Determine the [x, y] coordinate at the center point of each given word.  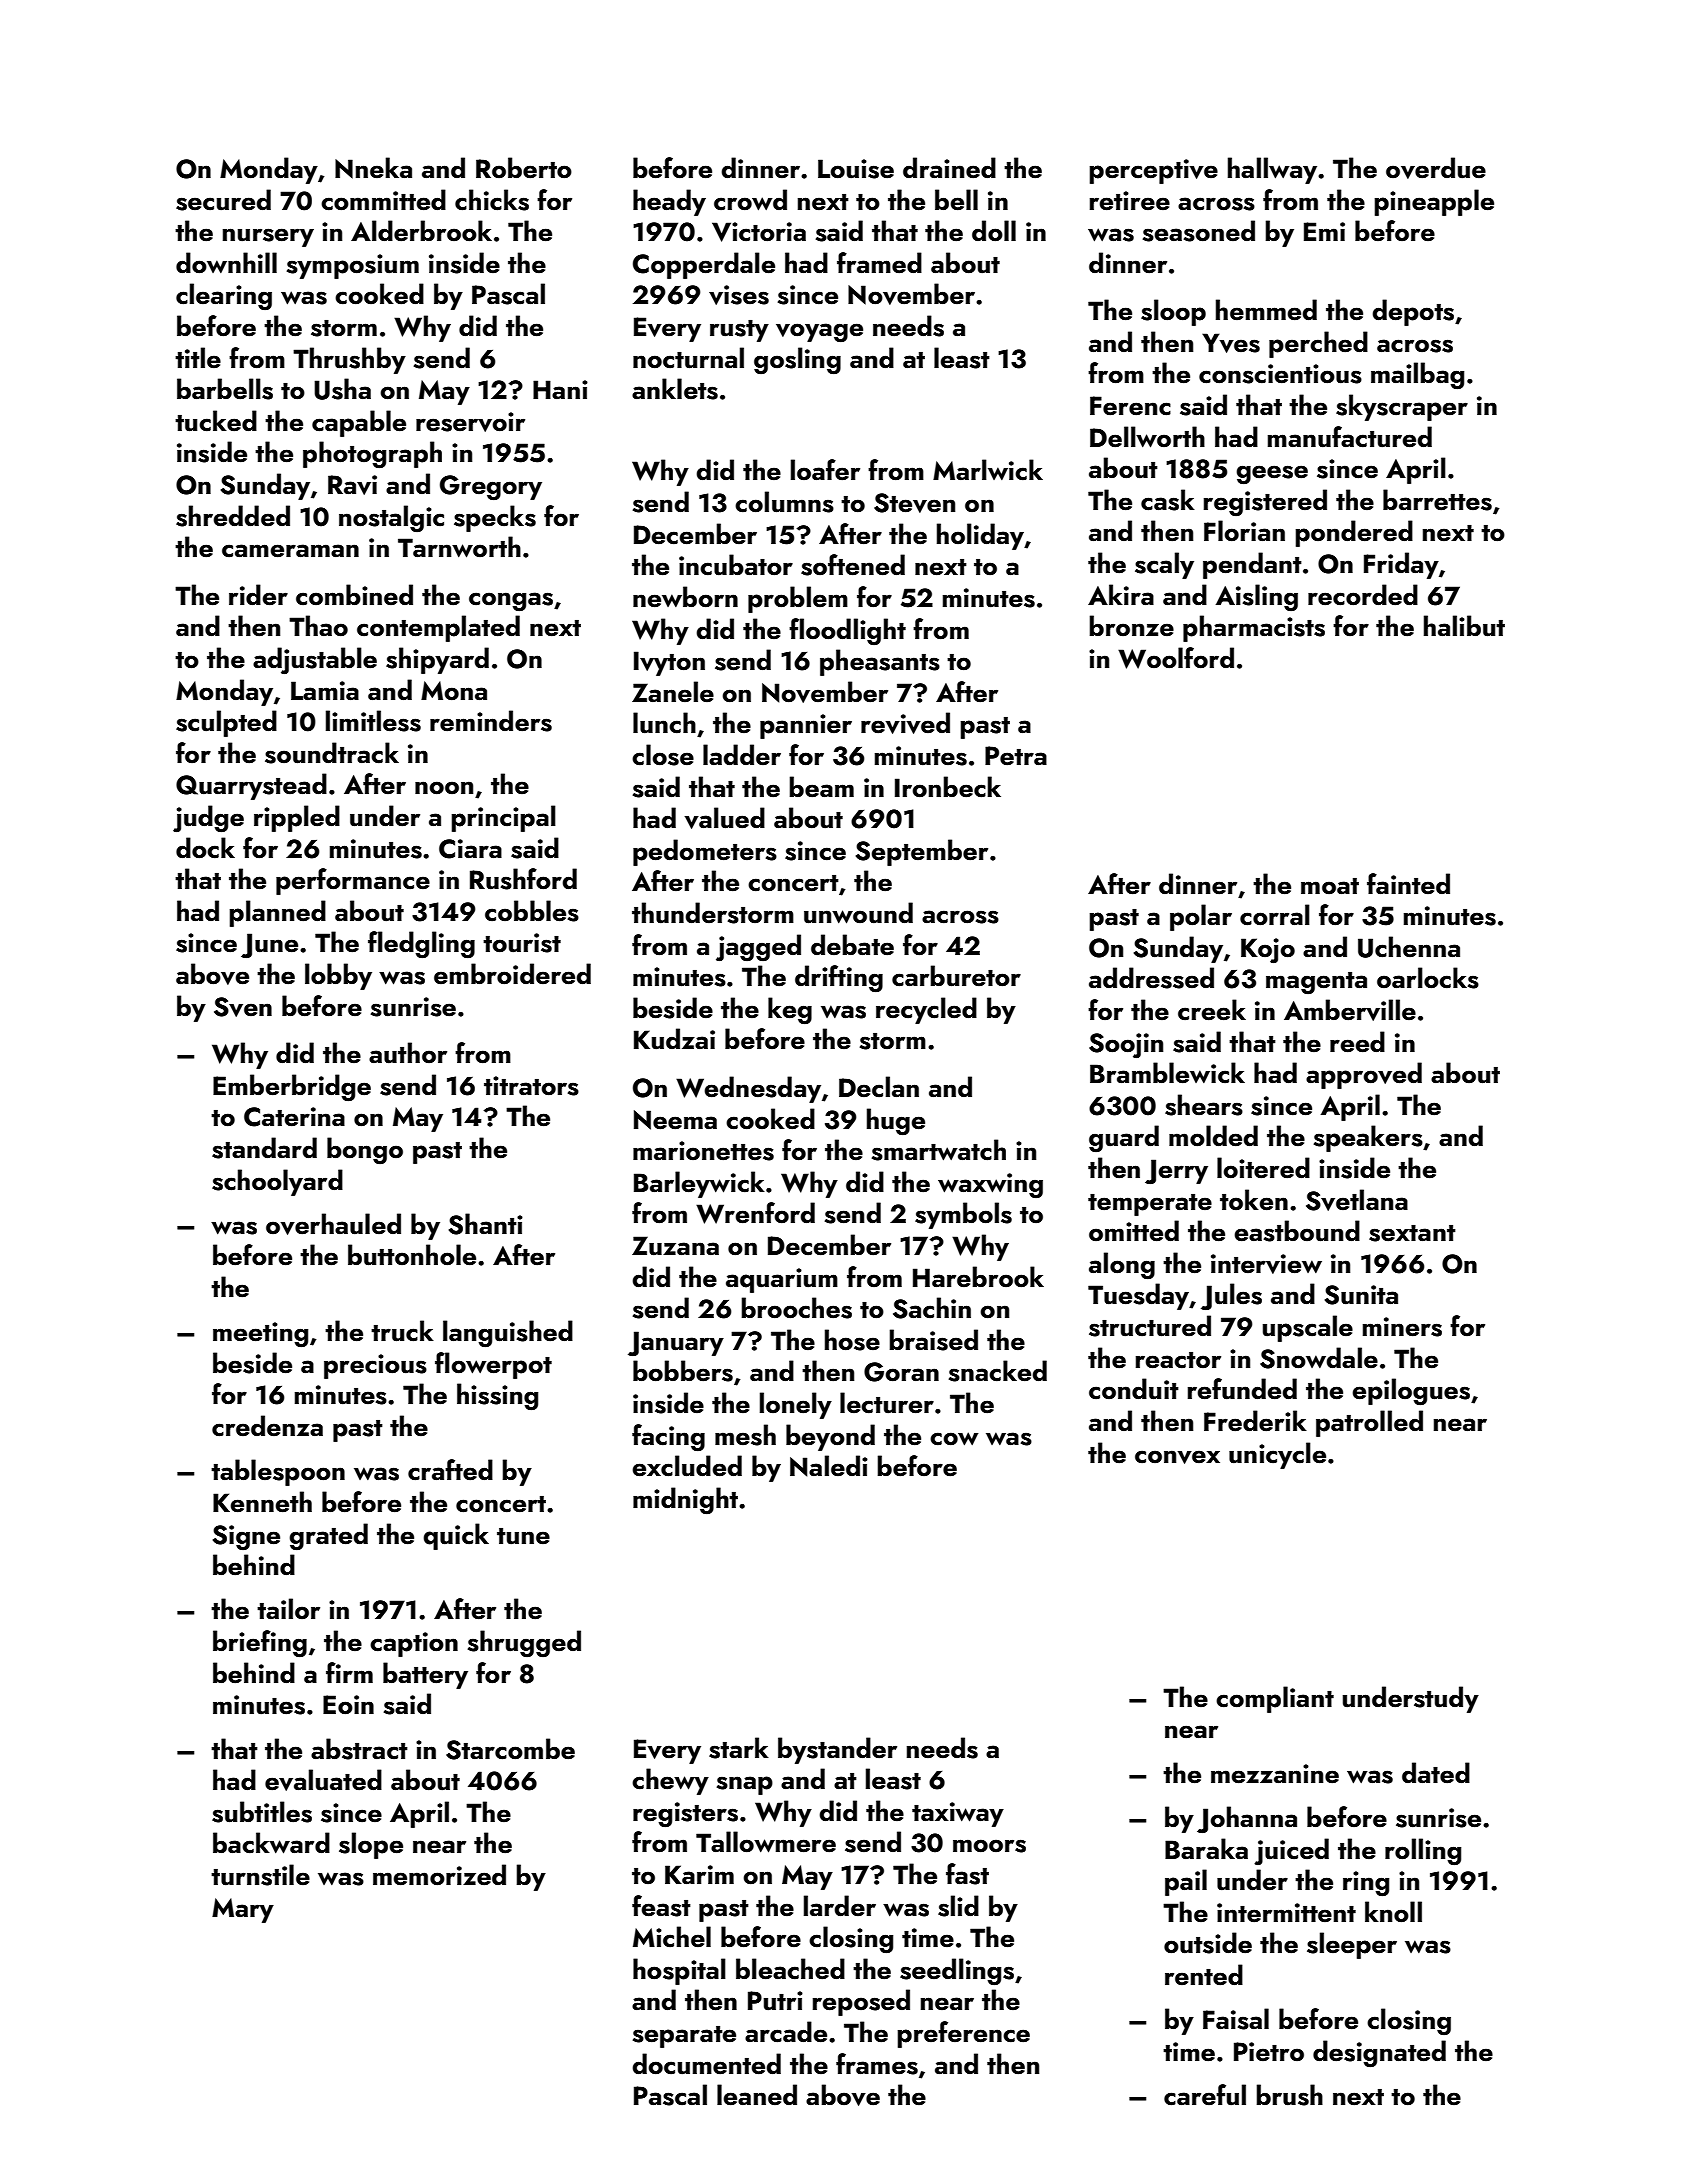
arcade [786, 2032]
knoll [1393, 1912]
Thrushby [349, 360]
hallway [1272, 170]
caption [414, 1644]
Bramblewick [1167, 1073]
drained [949, 168]
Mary [243, 1910]
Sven [243, 1007]
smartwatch [939, 1150]
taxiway [958, 1814]
